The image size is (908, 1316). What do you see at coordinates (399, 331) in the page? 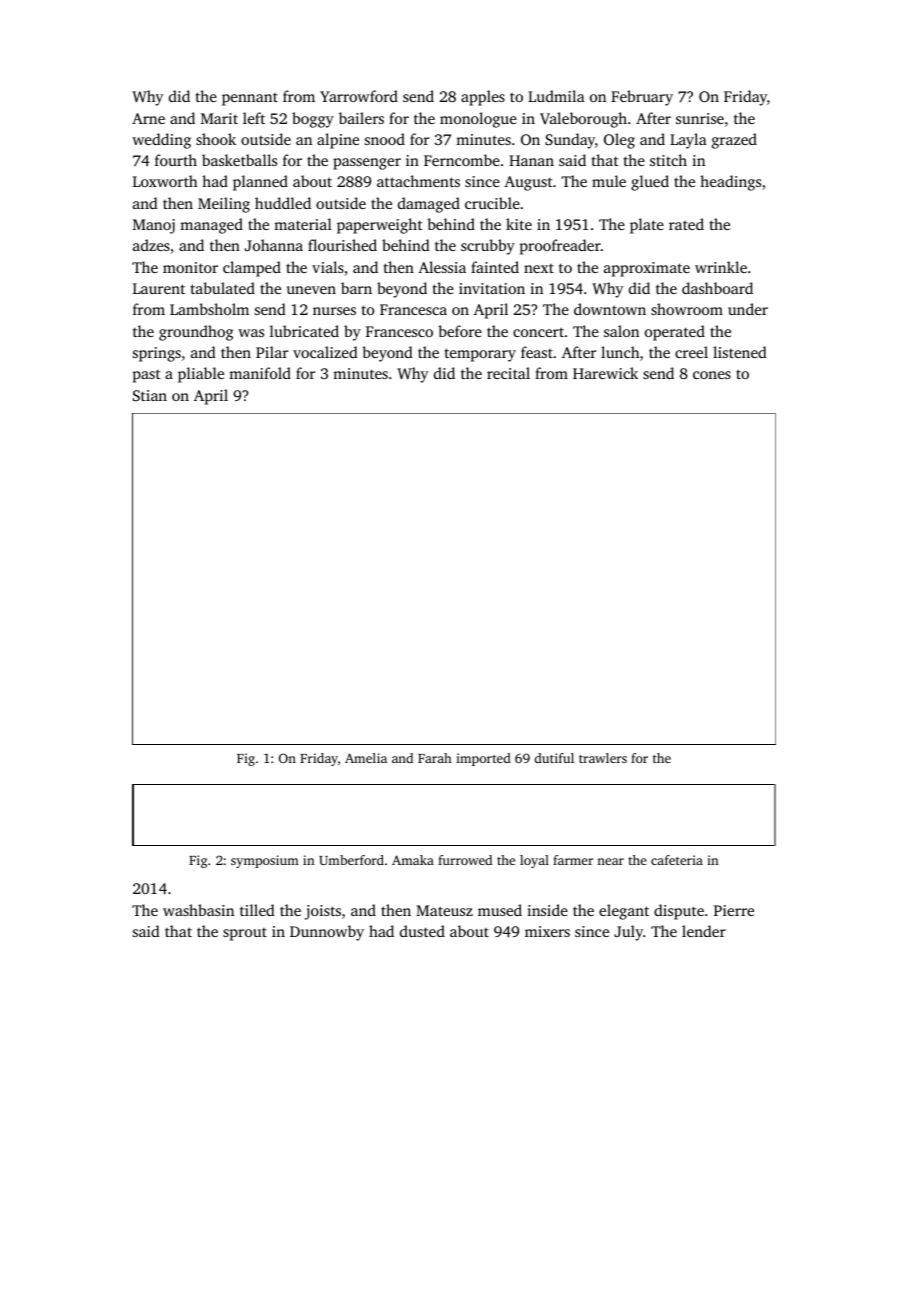
I see `Francesco` at bounding box center [399, 331].
